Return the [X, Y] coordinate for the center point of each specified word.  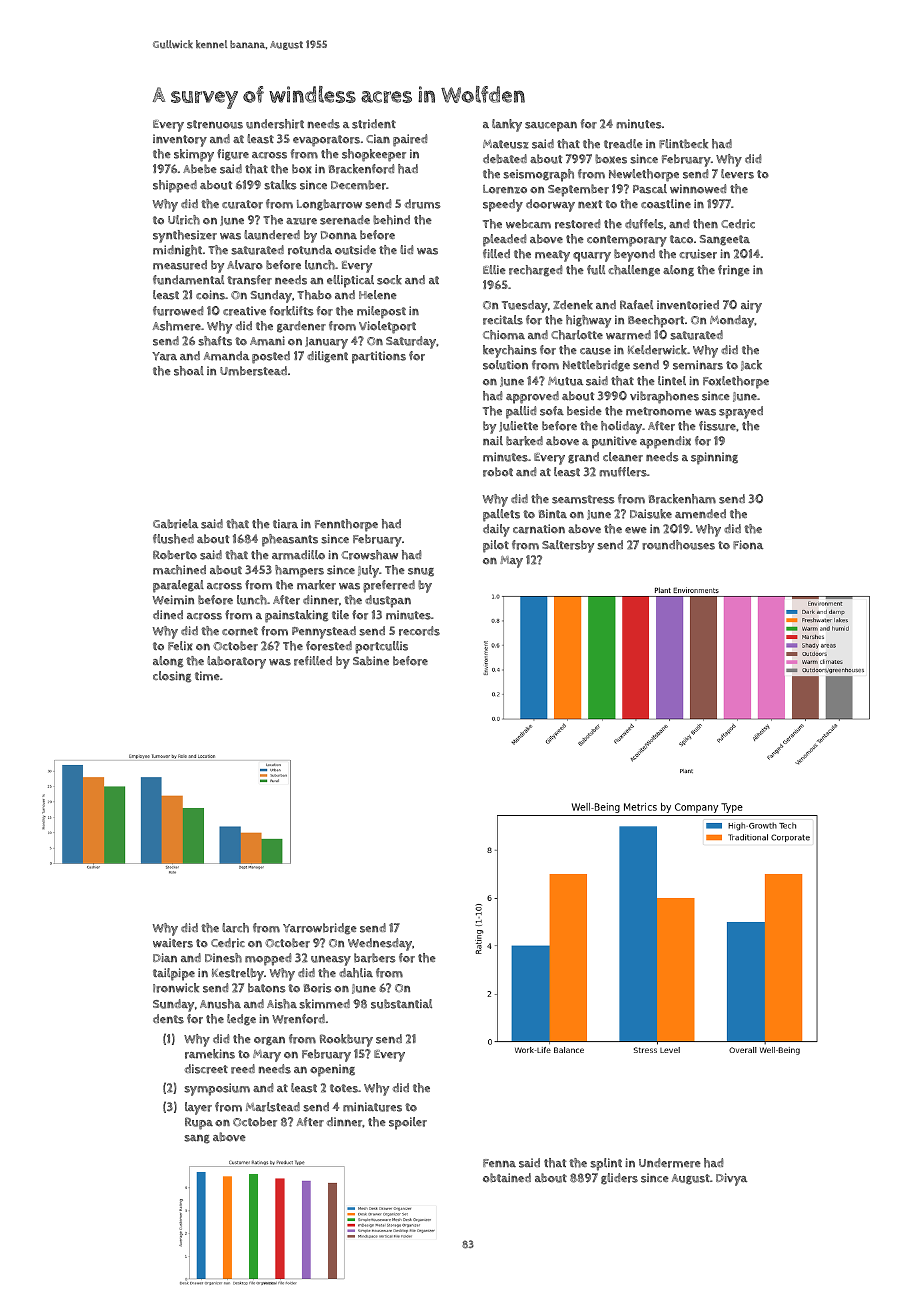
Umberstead [253, 371]
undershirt [275, 124]
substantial [401, 1004]
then [705, 224]
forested [329, 646]
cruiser [698, 254]
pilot [496, 546]
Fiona [748, 545]
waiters [173, 943]
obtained [507, 1178]
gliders [619, 1179]
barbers [375, 958]
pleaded [505, 240]
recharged [536, 271]
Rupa [199, 1123]
